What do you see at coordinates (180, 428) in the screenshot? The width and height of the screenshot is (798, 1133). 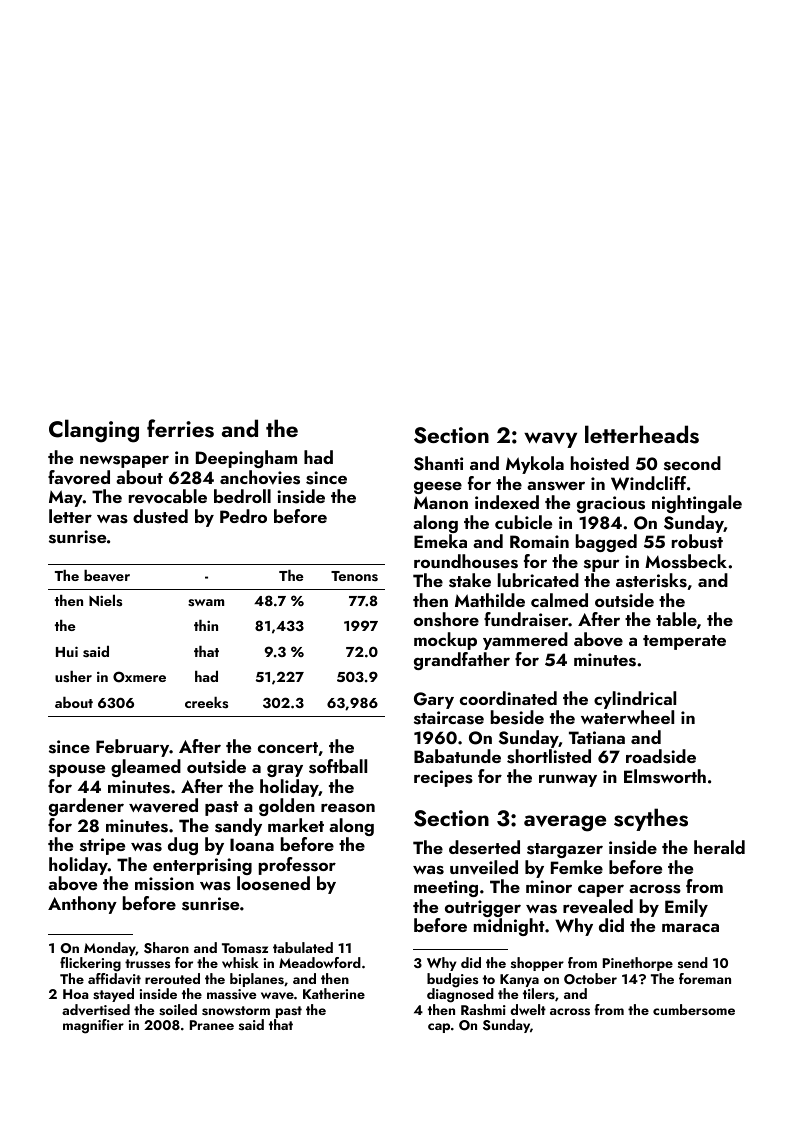 I see `ferries` at bounding box center [180, 428].
